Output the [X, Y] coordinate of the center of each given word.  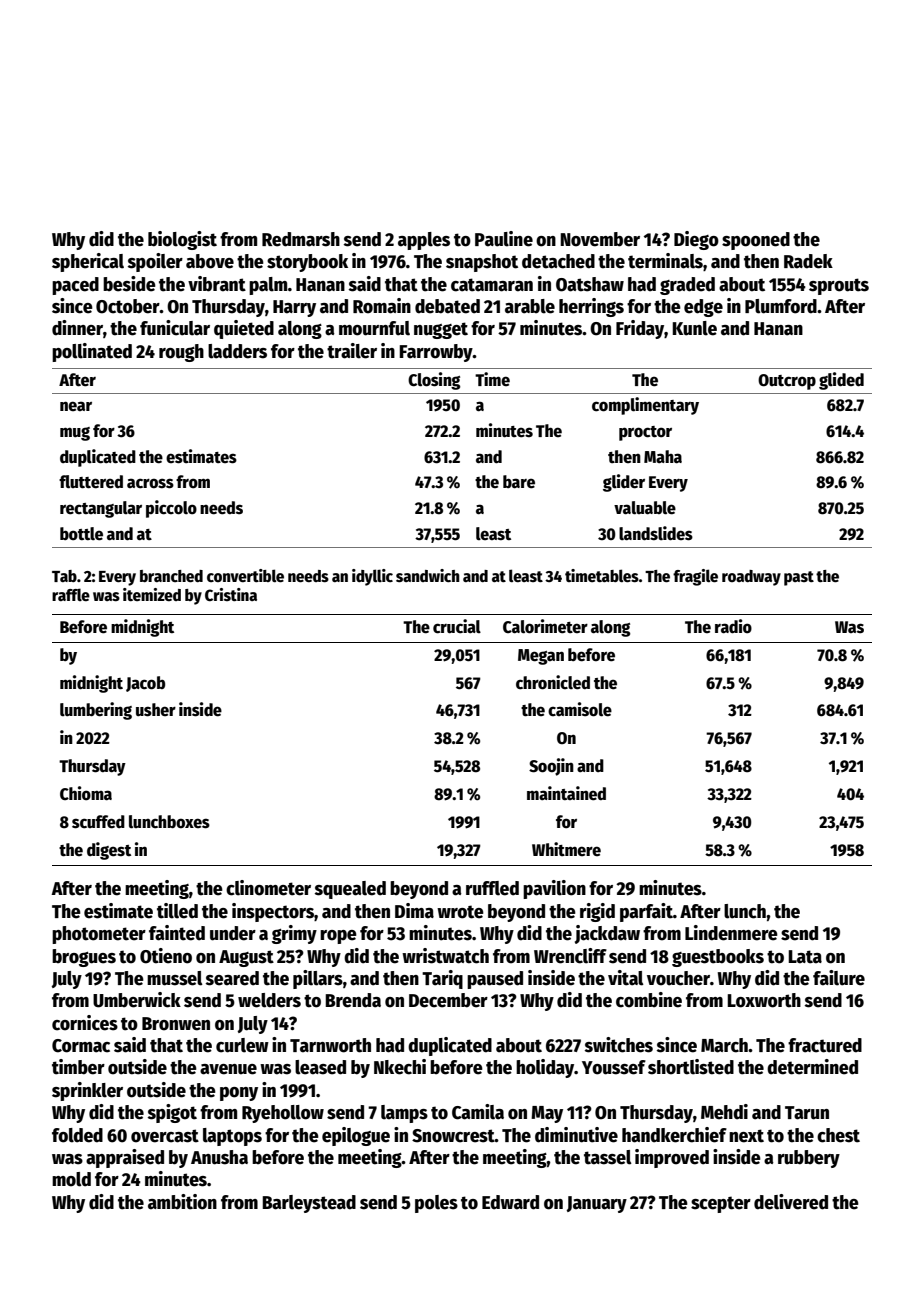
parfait [646, 912]
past [799, 578]
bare [519, 482]
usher [156, 710]
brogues [84, 958]
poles [436, 1204]
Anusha [219, 1157]
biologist [182, 240]
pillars [318, 979]
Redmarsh [301, 239]
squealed [350, 890]
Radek [808, 261]
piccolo [171, 509]
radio [733, 626]
